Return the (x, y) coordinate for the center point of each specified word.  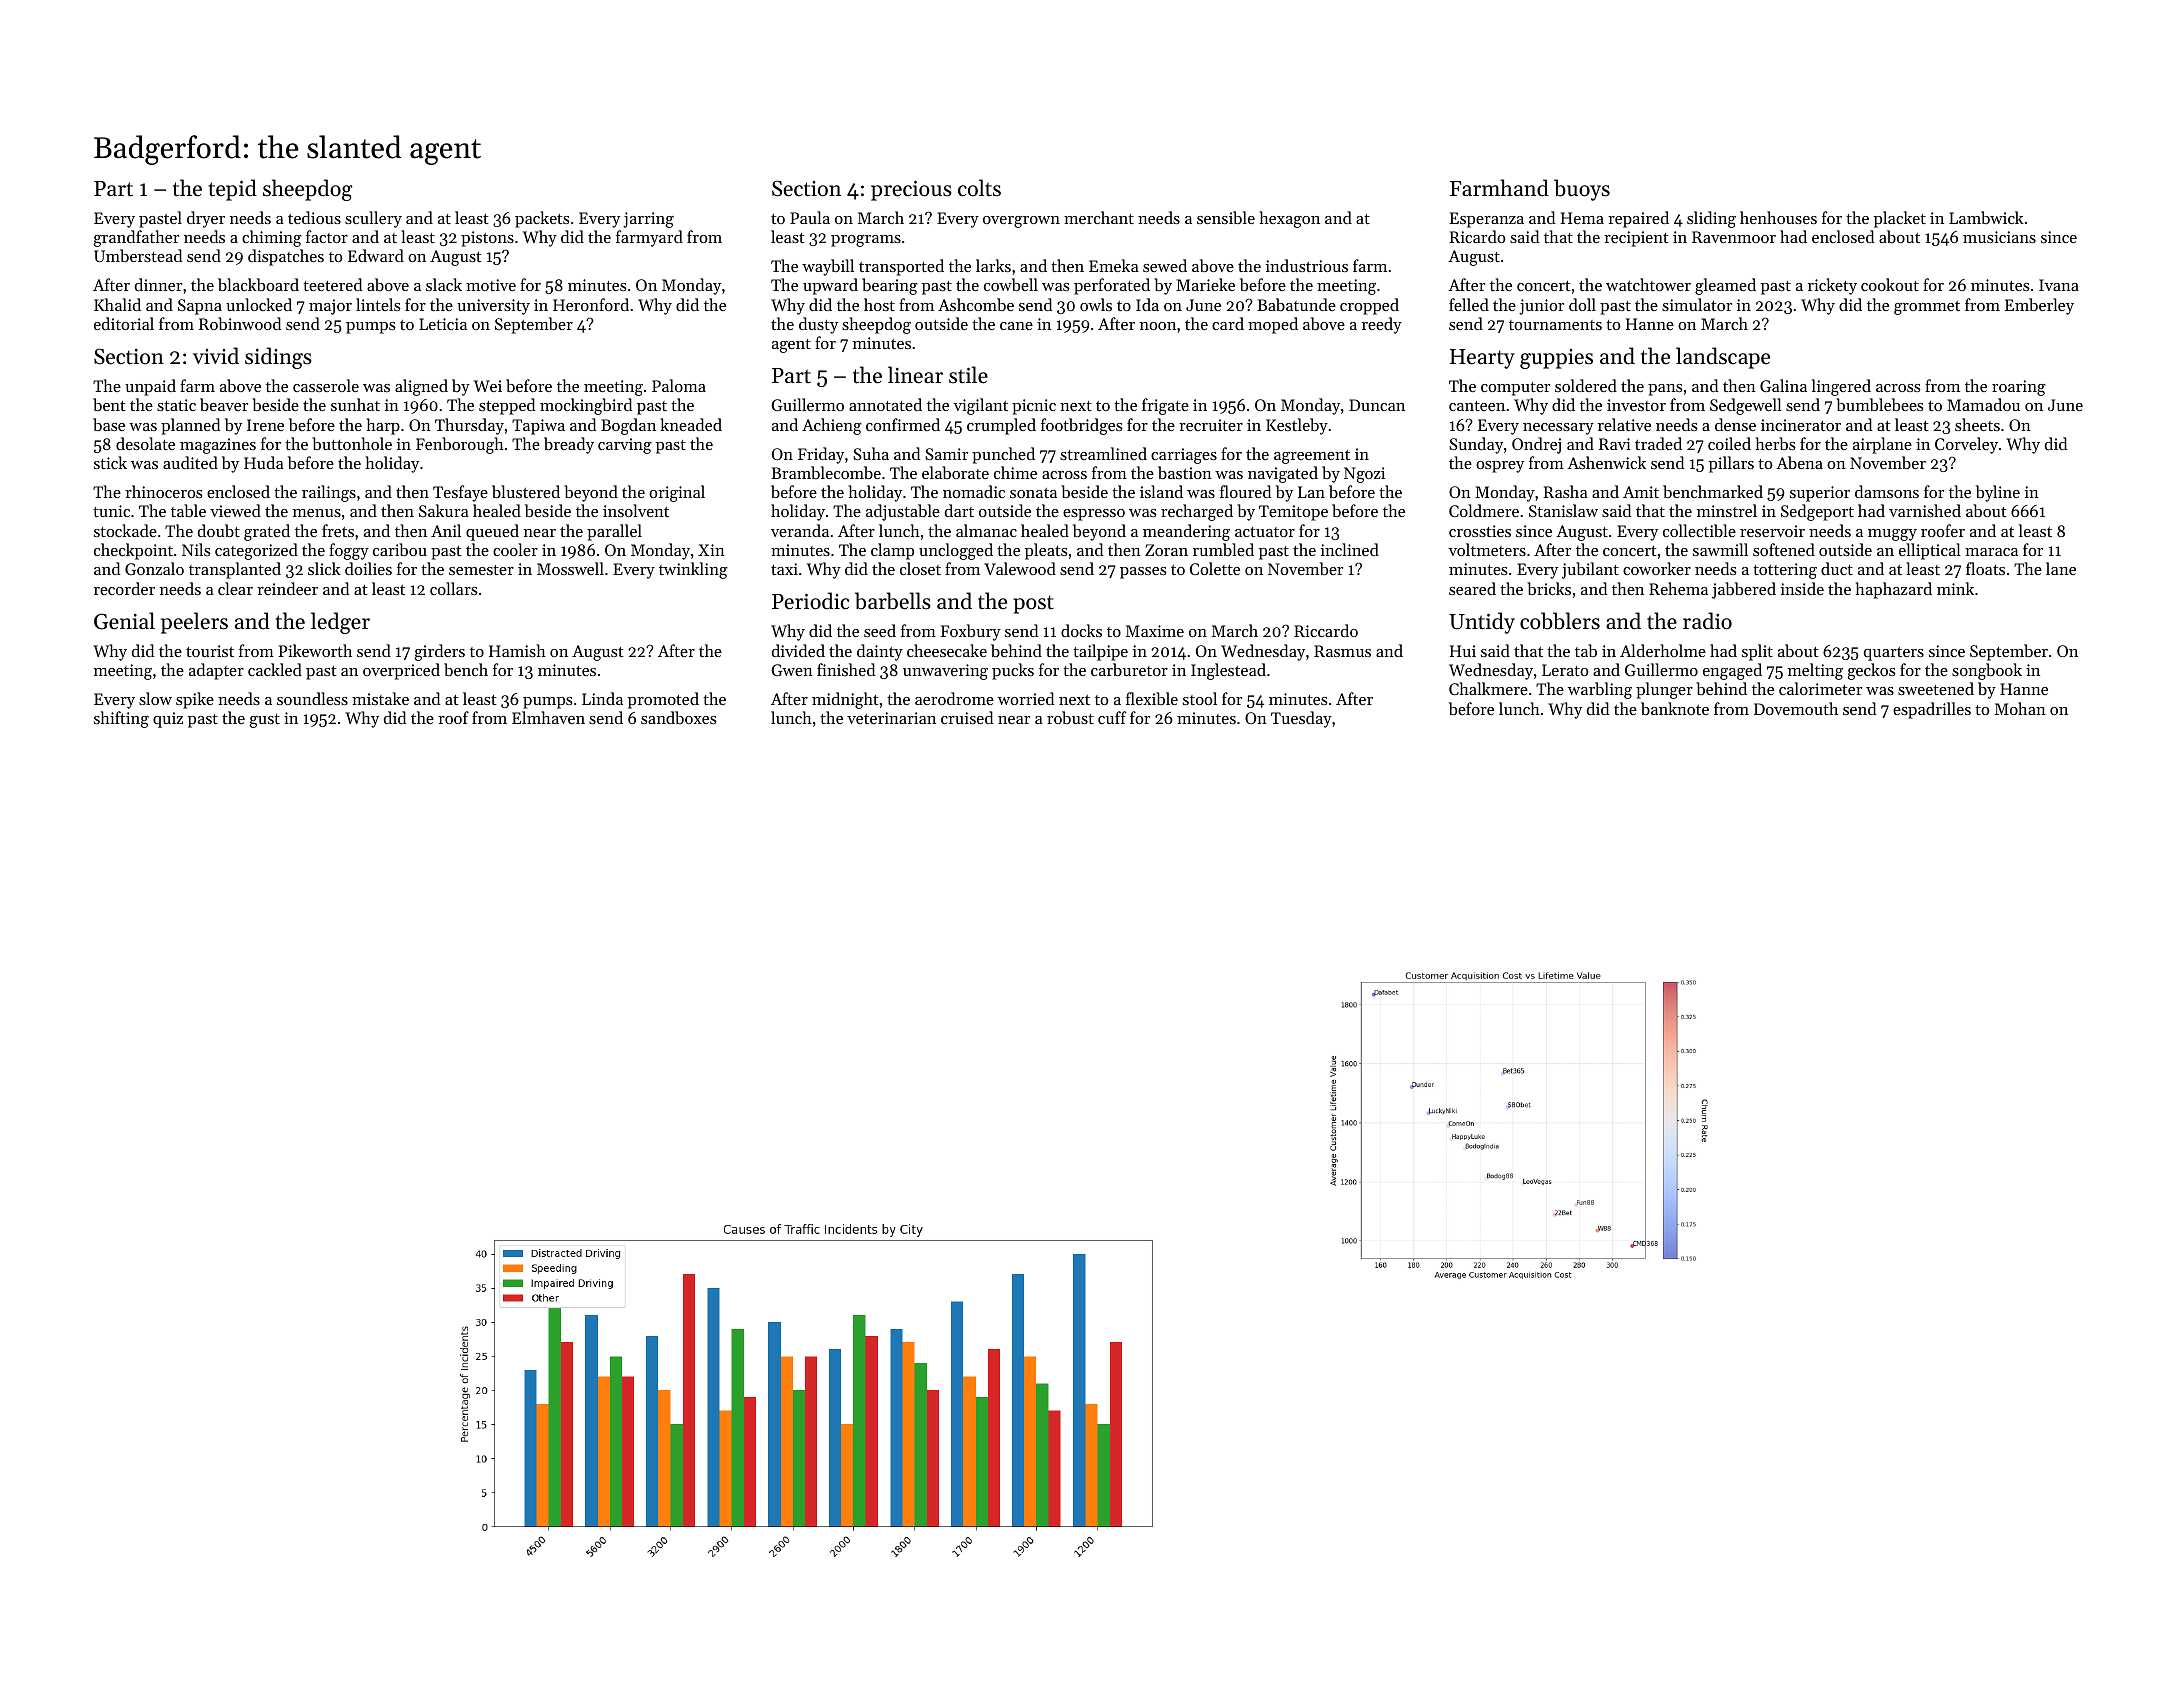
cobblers (1560, 621)
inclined (1350, 549)
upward (830, 286)
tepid (232, 190)
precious (911, 190)
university (493, 307)
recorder (124, 588)
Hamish (517, 650)
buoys (1582, 190)
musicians (1999, 237)
